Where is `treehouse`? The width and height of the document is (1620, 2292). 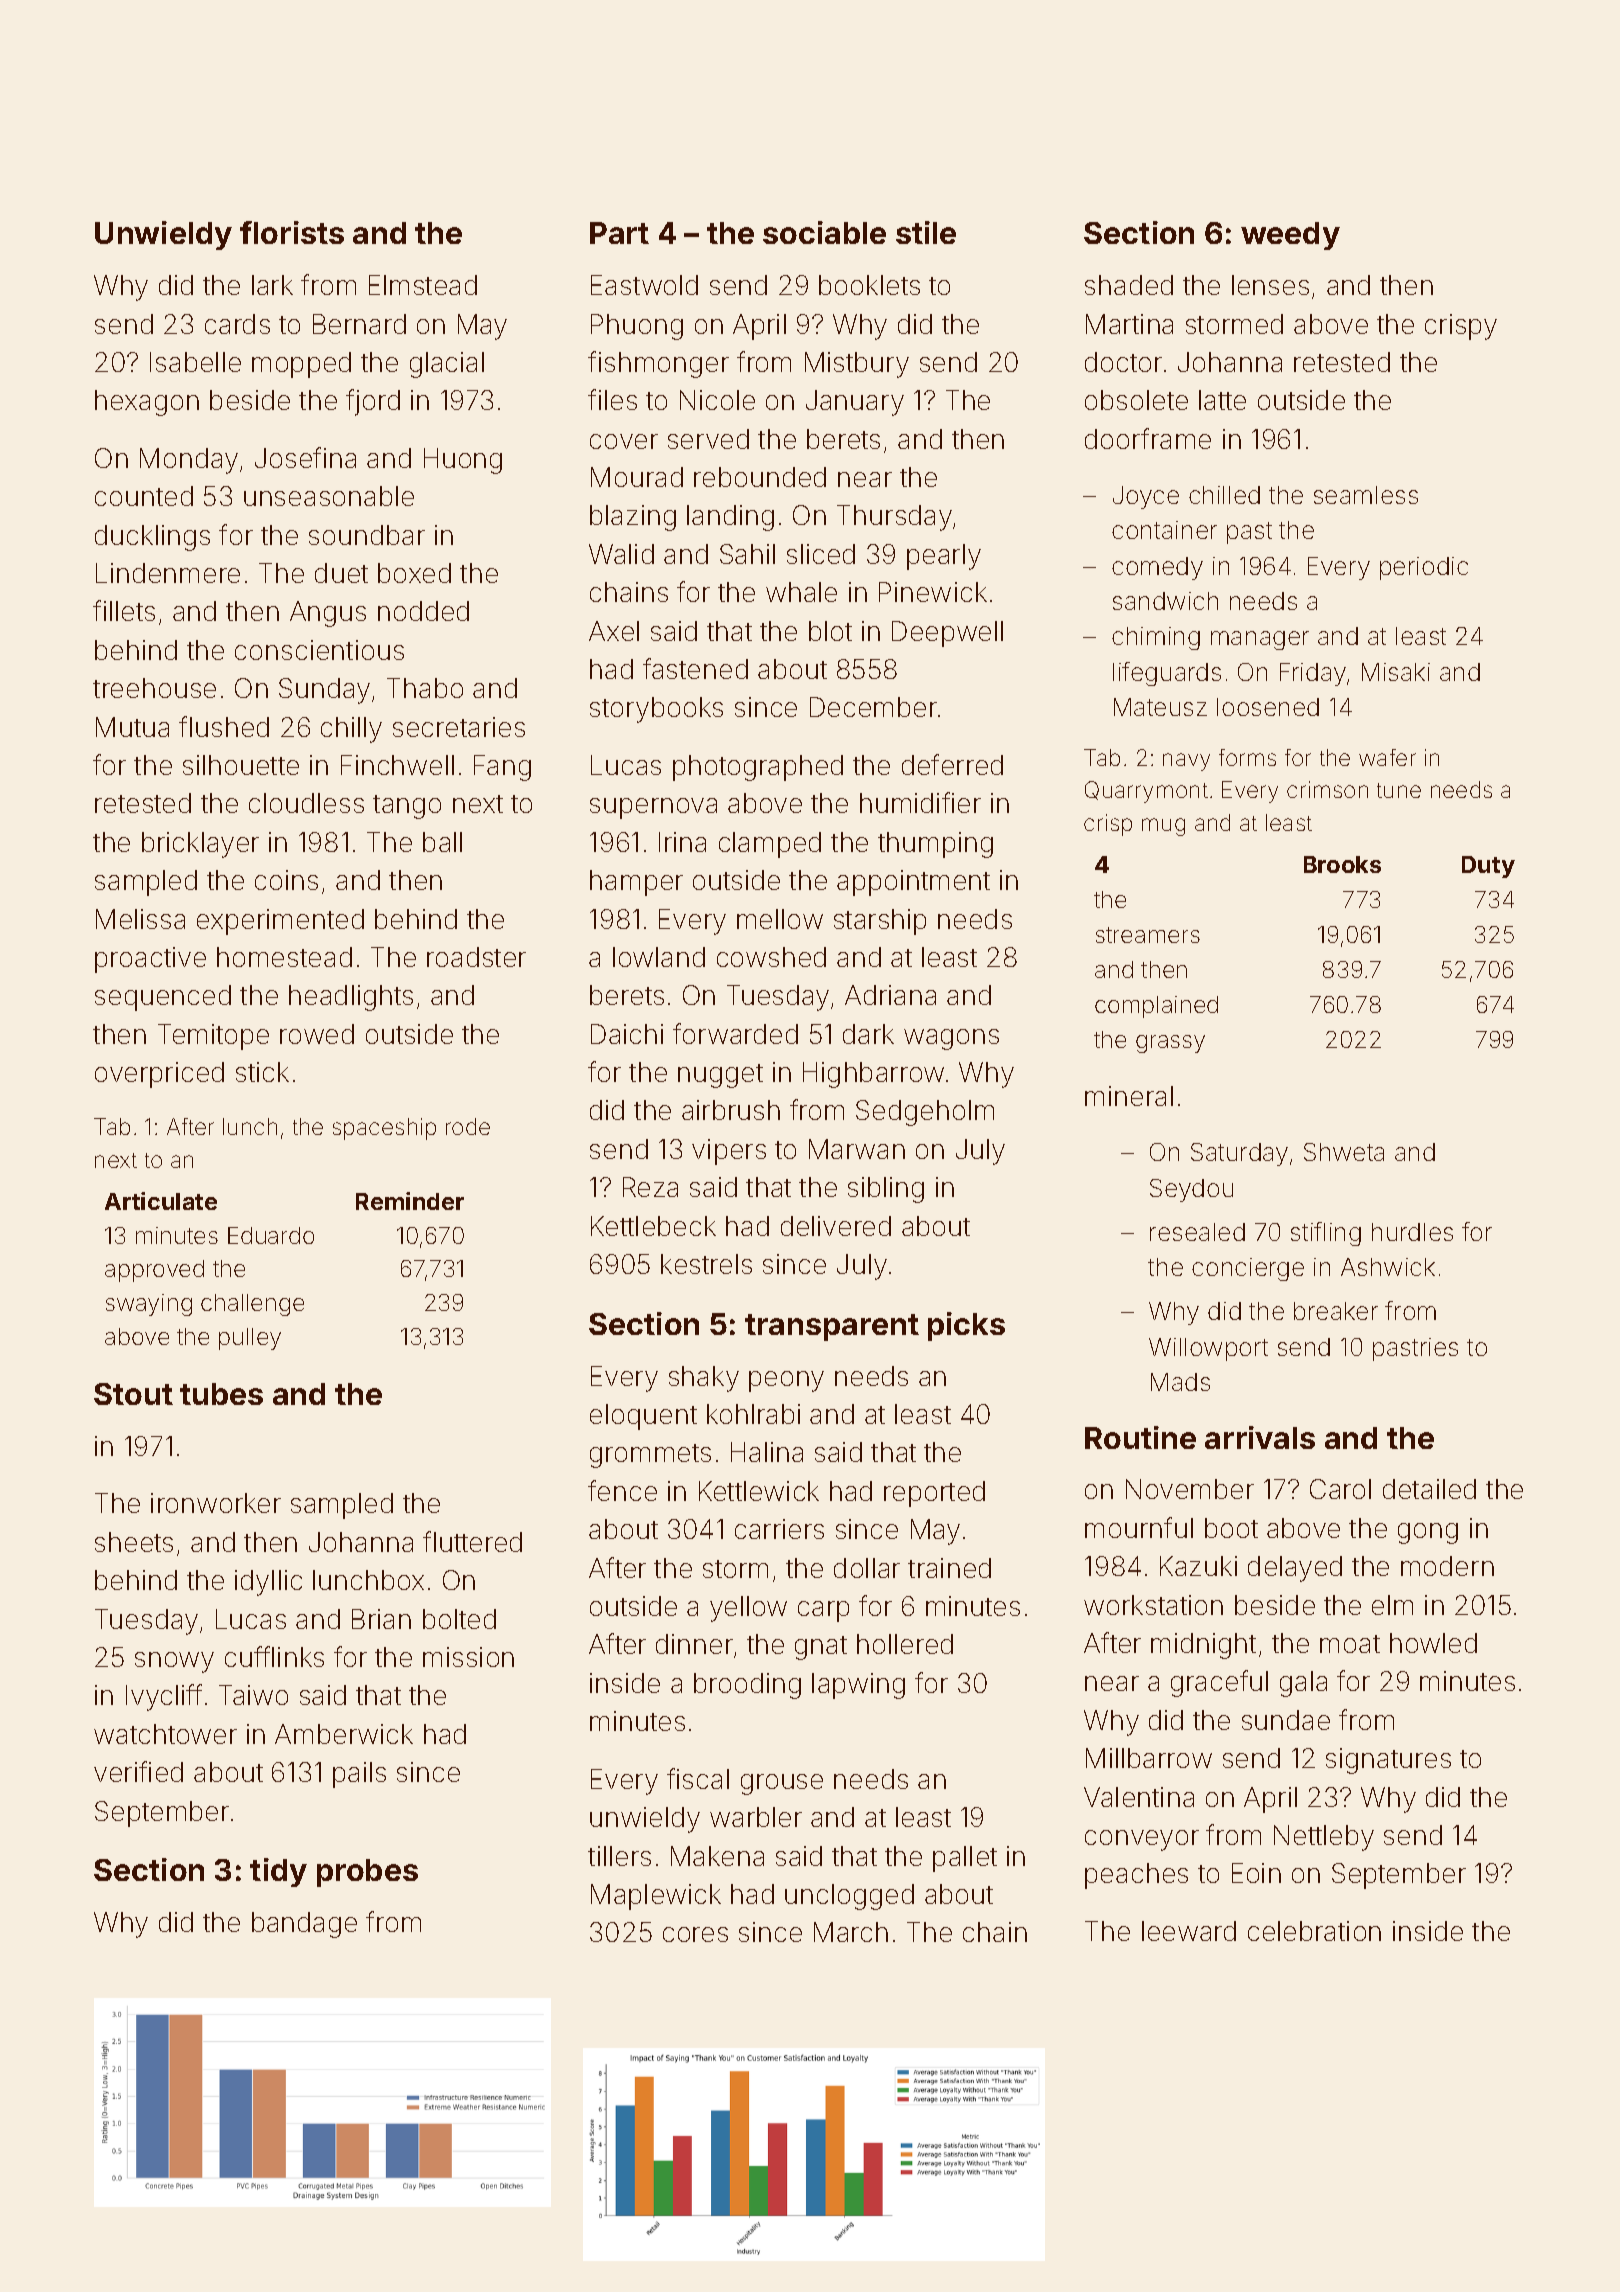 treehouse is located at coordinates (154, 688).
